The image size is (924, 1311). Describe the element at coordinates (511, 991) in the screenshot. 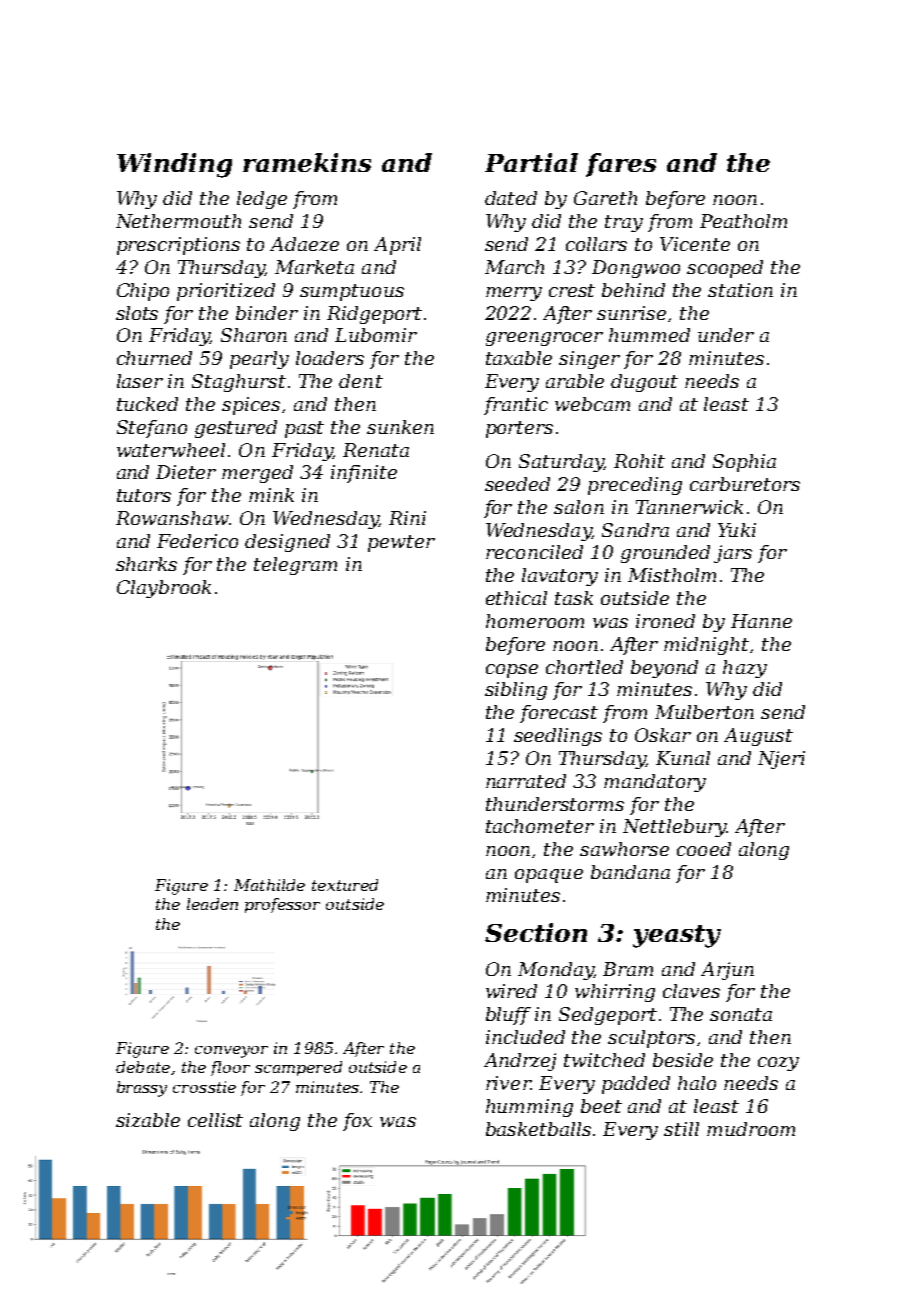

I see `wired` at that location.
